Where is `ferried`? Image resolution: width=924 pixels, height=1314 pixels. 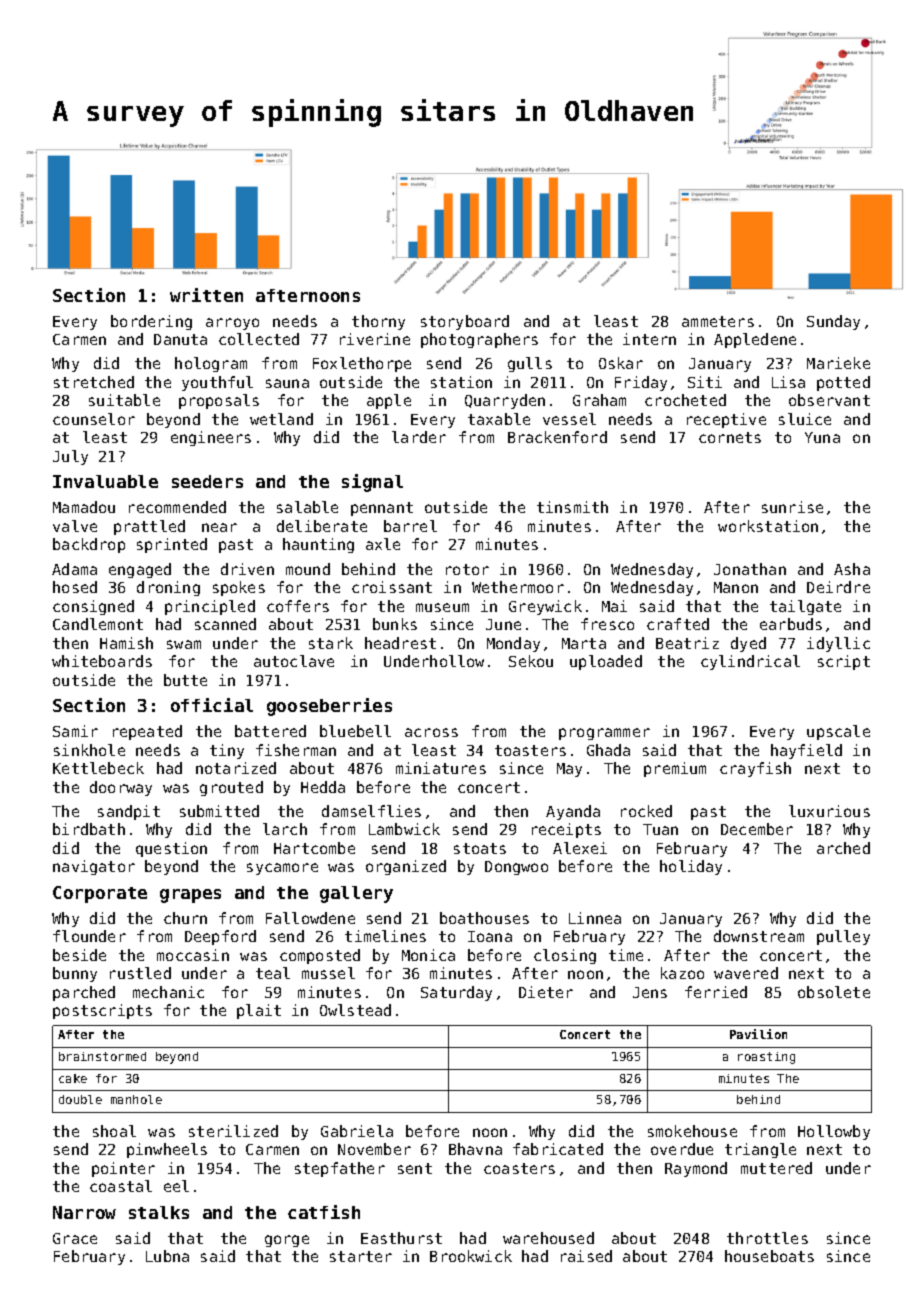 ferried is located at coordinates (716, 992).
